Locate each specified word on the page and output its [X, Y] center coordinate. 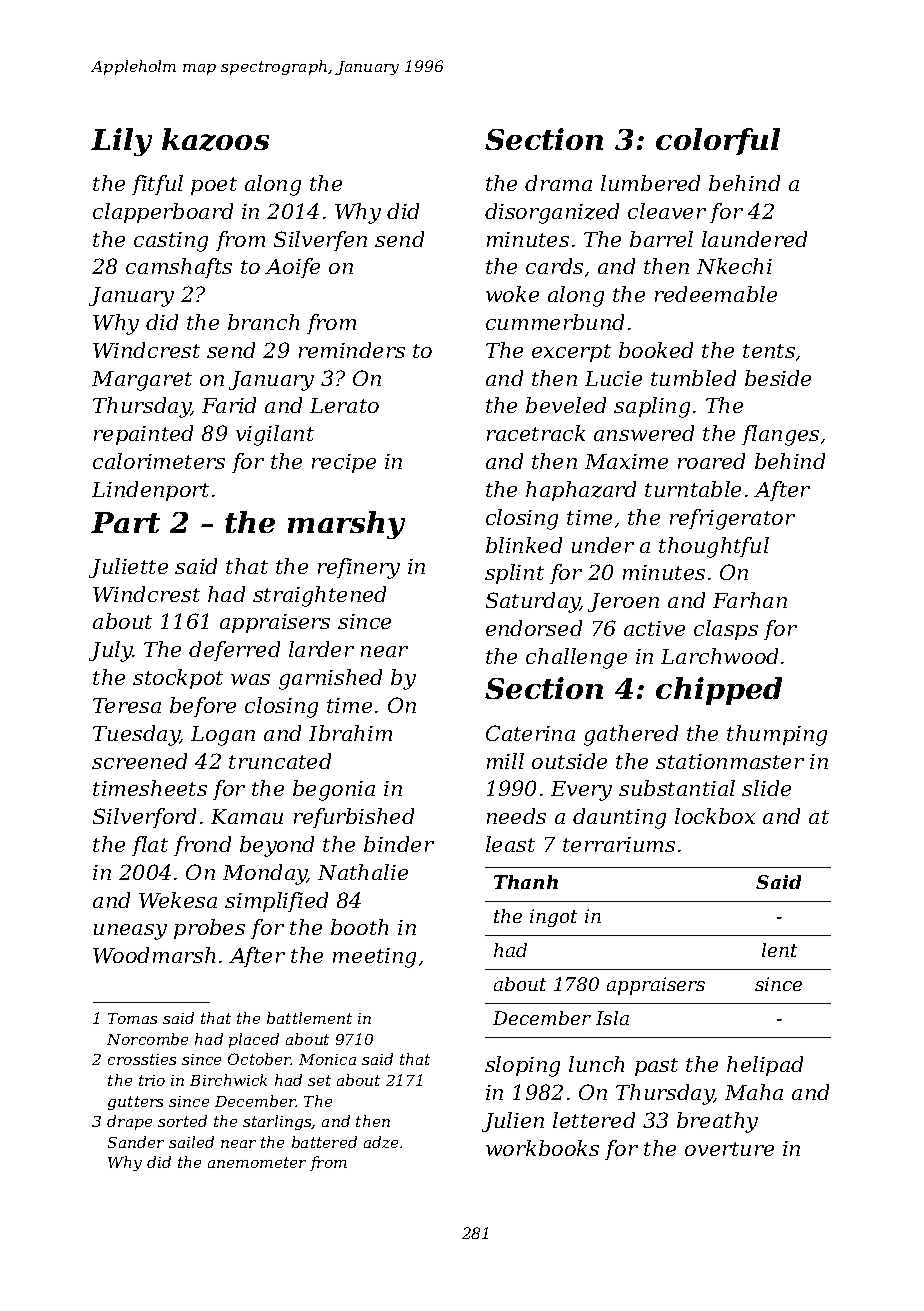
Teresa [127, 705]
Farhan [750, 600]
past [656, 1067]
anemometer [257, 1162]
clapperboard [163, 213]
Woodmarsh [154, 955]
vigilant [275, 435]
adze [381, 1142]
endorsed [534, 628]
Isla [612, 1018]
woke [512, 294]
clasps [726, 630]
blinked [524, 545]
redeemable [716, 294]
